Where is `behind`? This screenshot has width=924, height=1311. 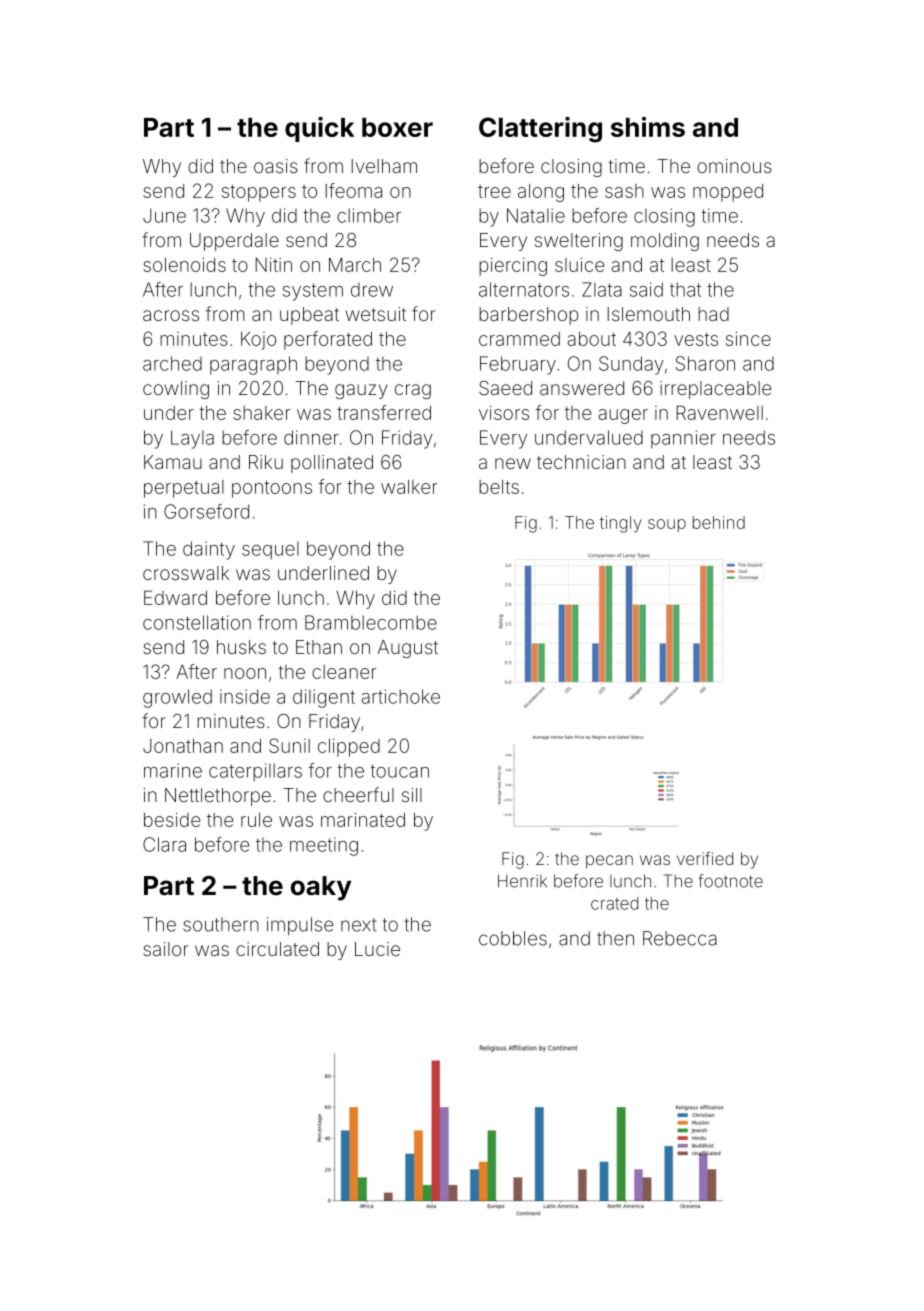 behind is located at coordinates (719, 522).
